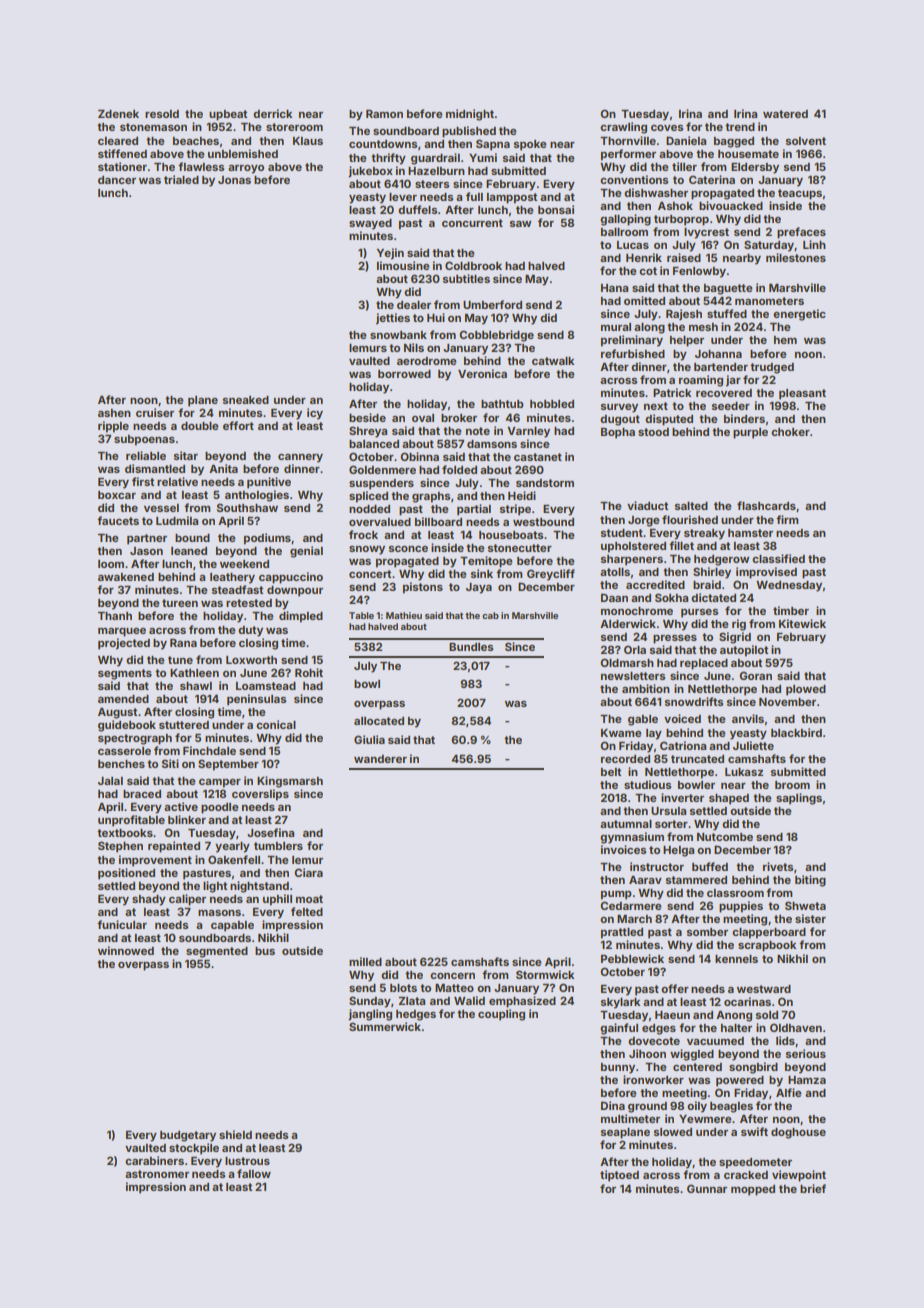 This screenshot has width=924, height=1308. I want to click on teacups, so click(800, 194).
